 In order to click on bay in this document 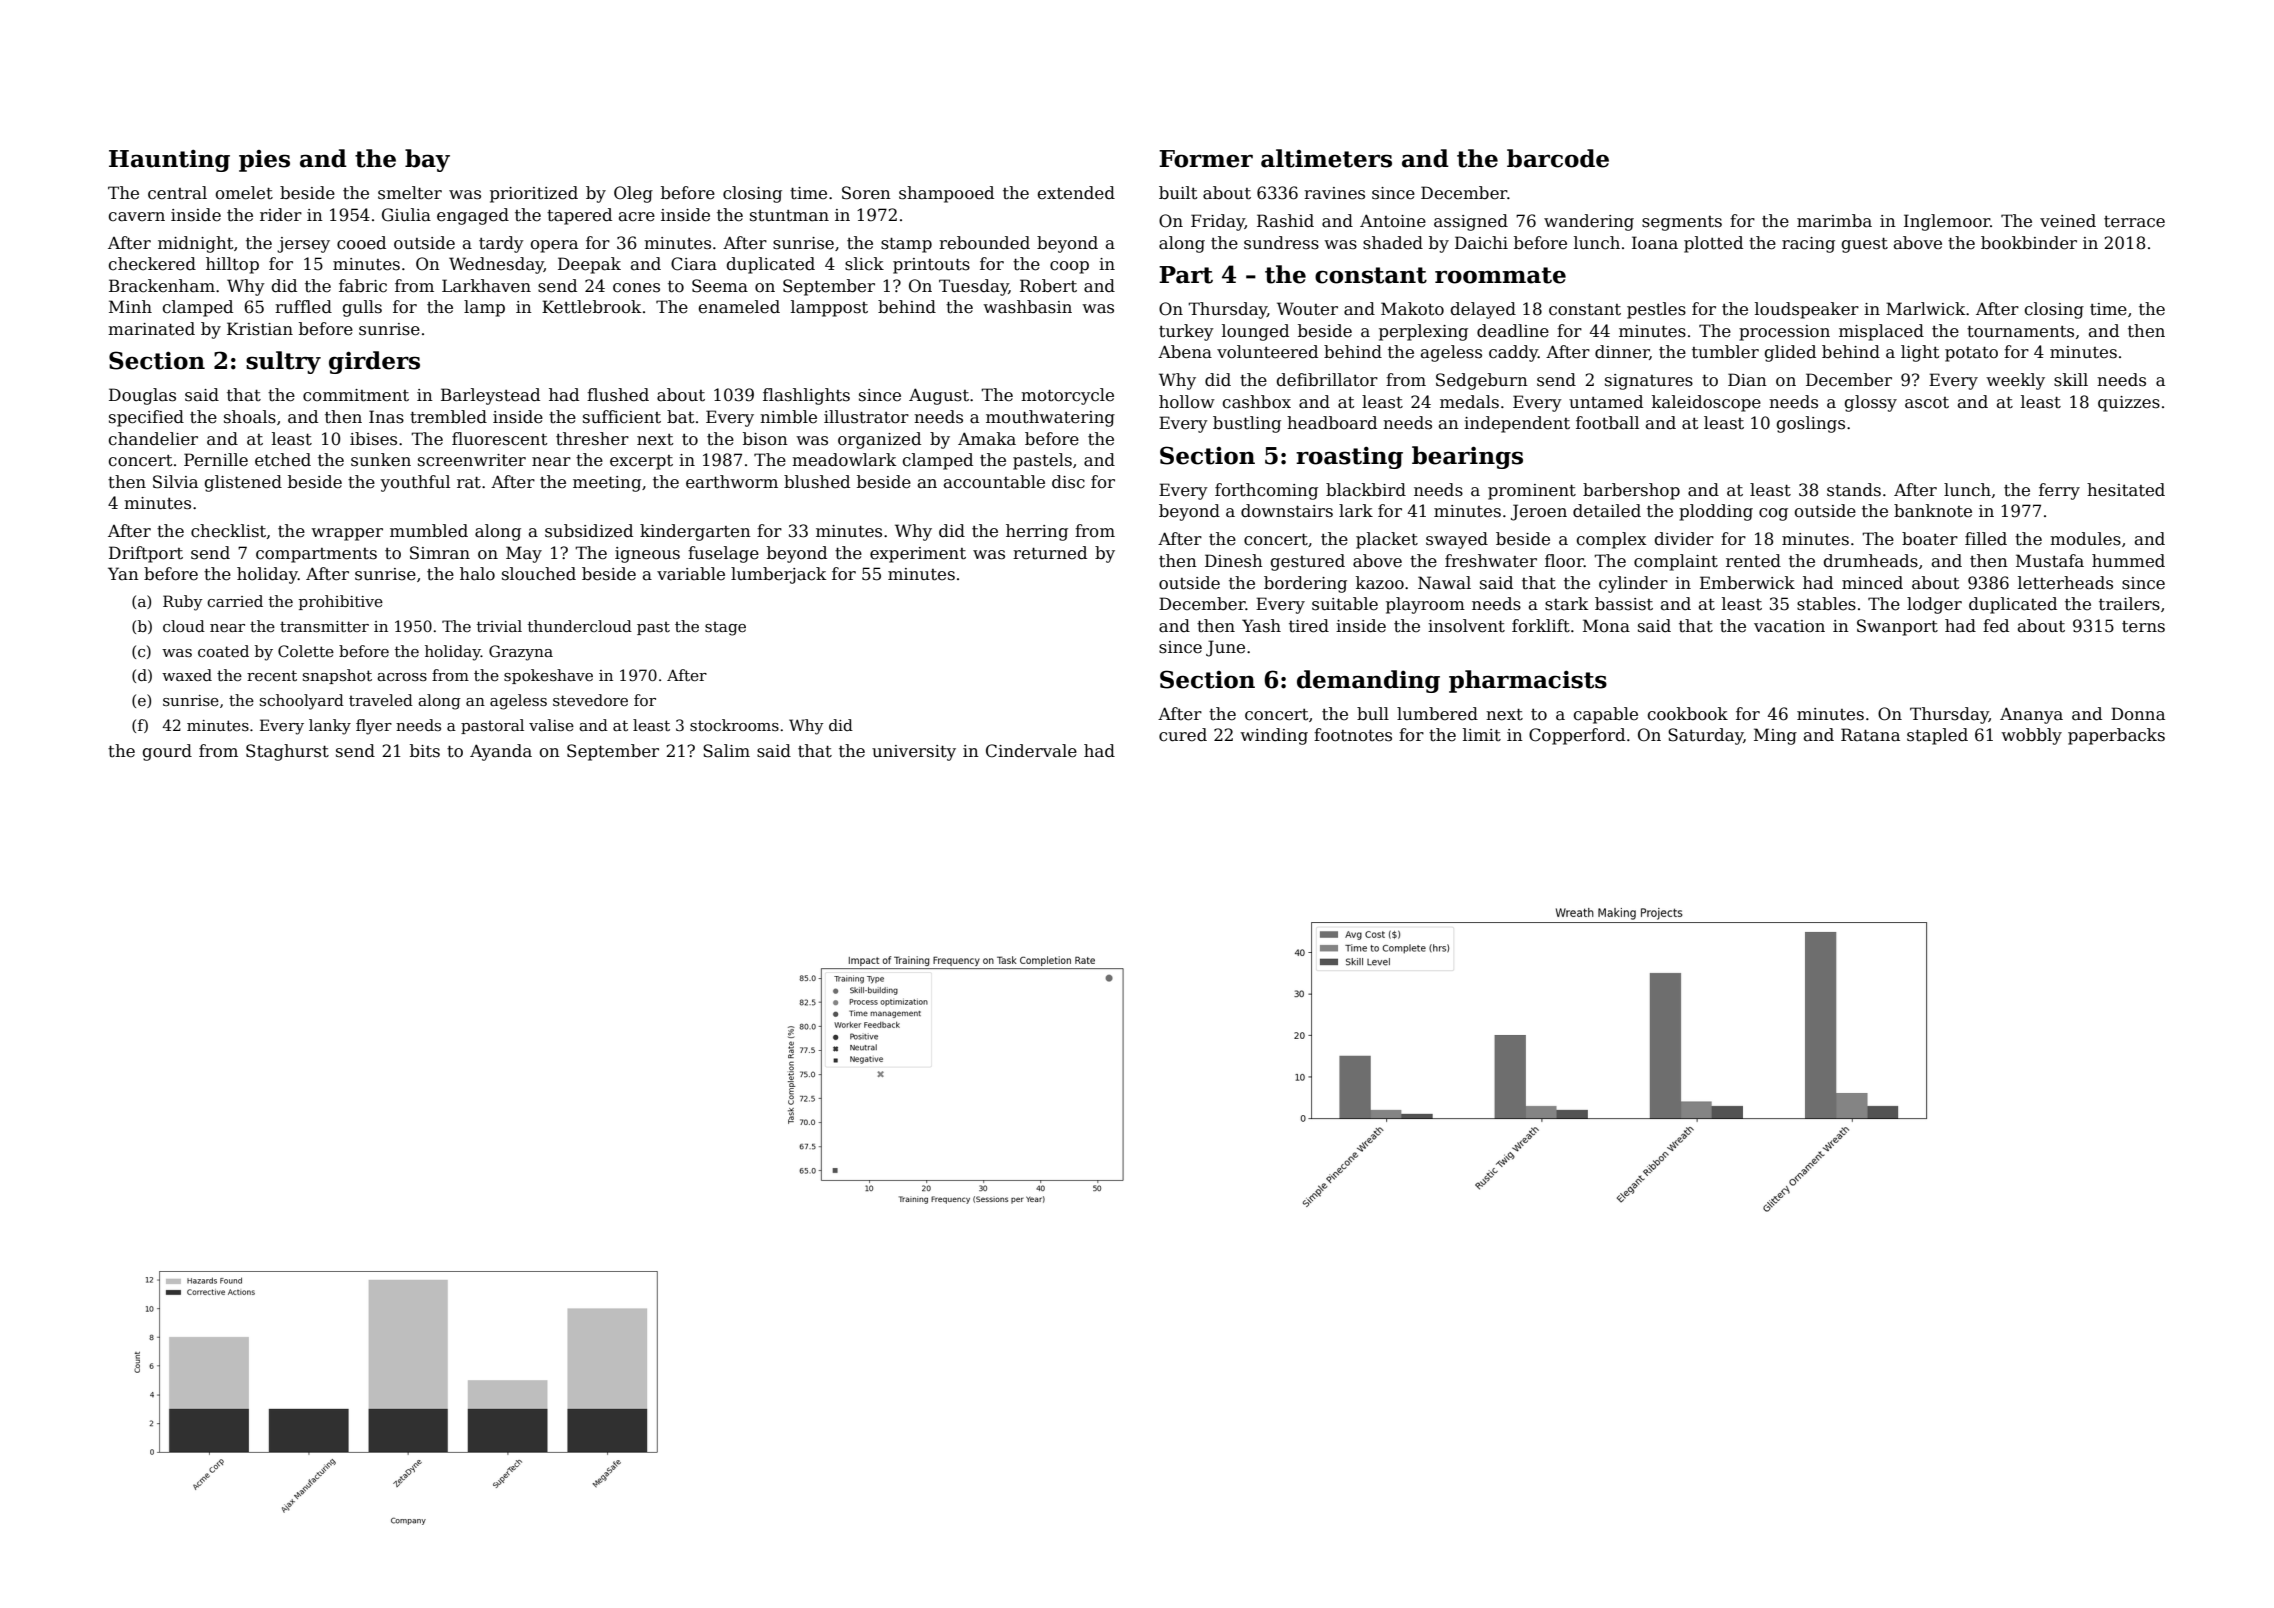, I will do `click(427, 160)`.
